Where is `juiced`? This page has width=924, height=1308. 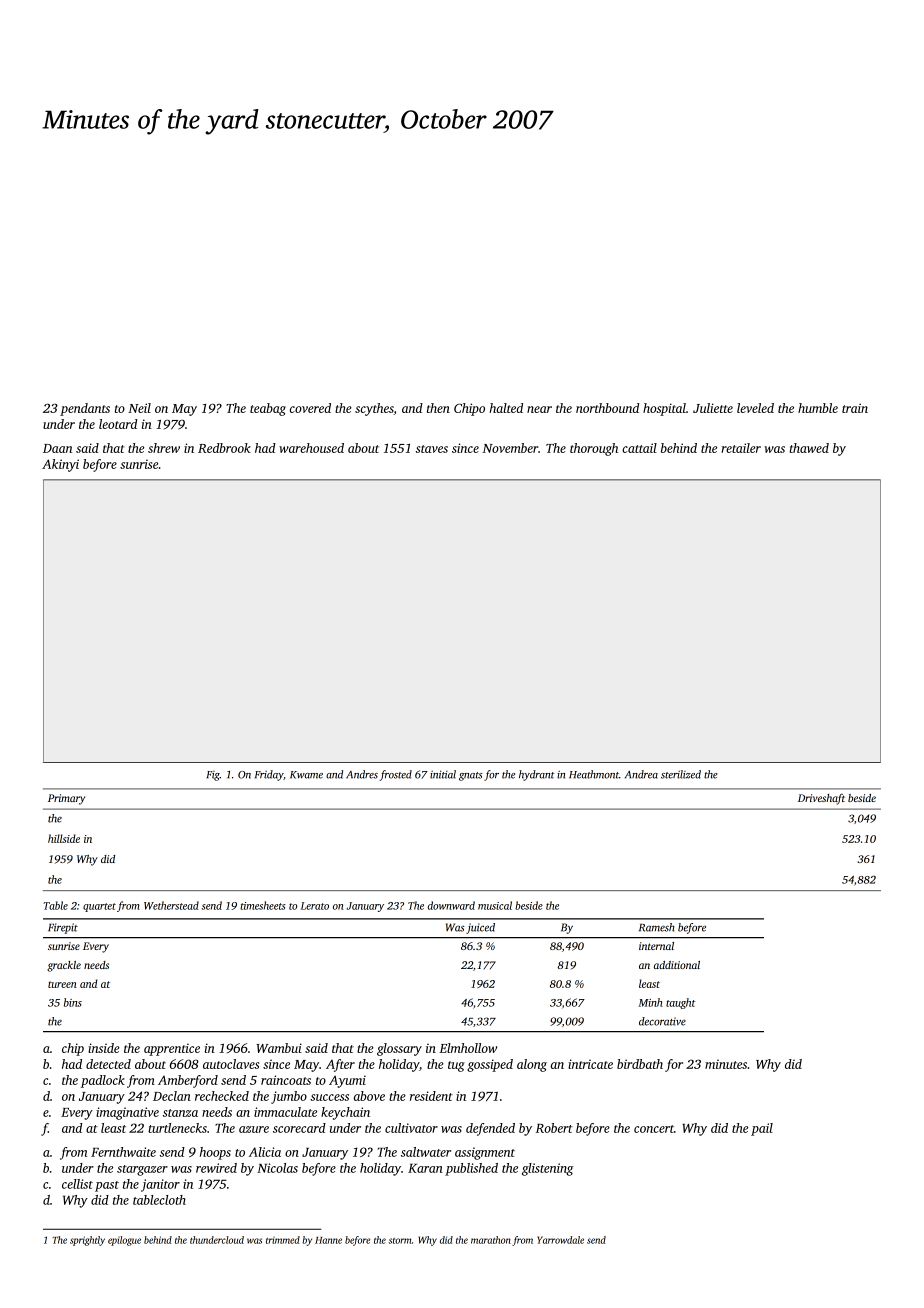 juiced is located at coordinates (480, 928).
